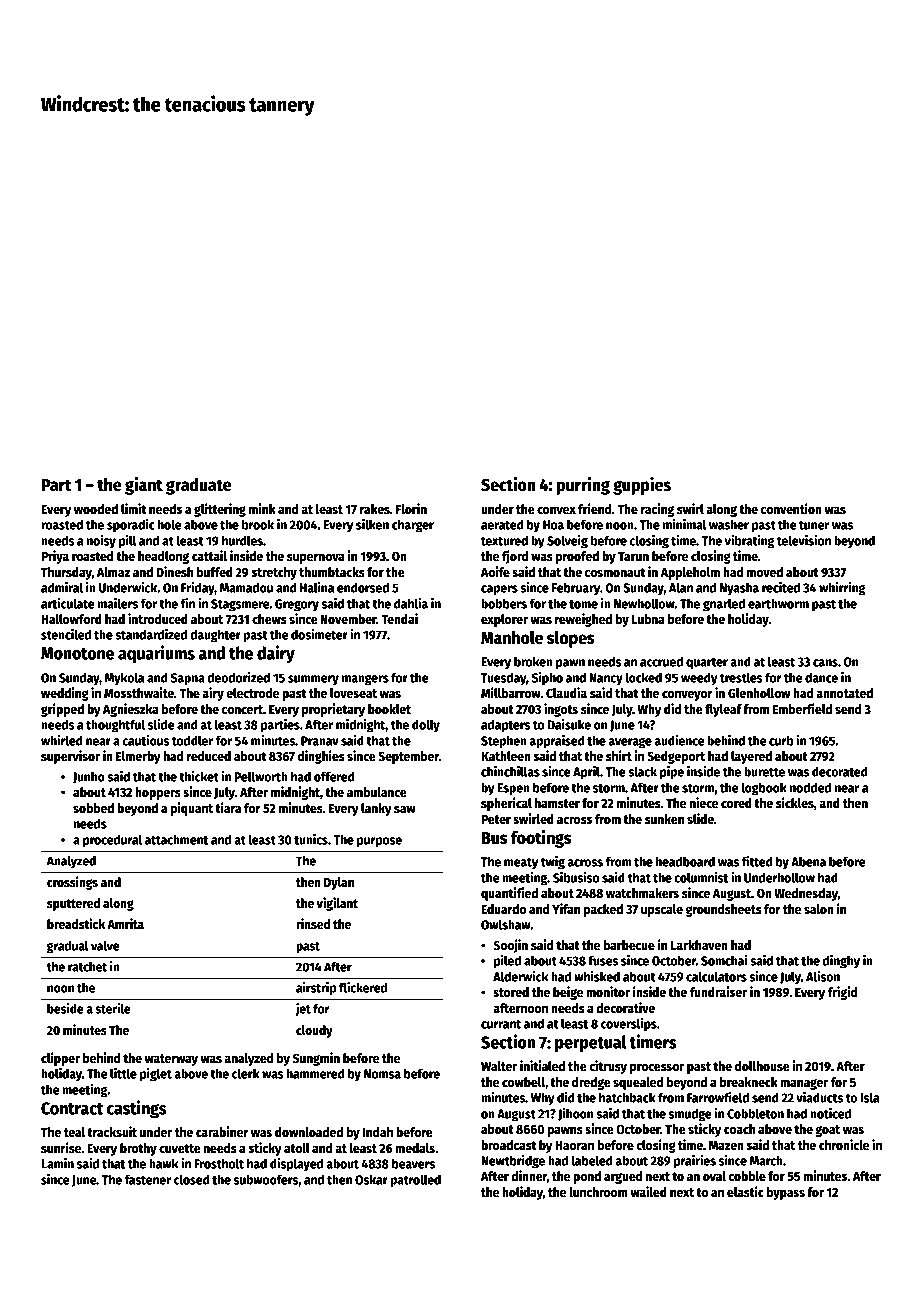 The height and width of the screenshot is (1308, 924). What do you see at coordinates (657, 1069) in the screenshot?
I see `processor` at bounding box center [657, 1069].
